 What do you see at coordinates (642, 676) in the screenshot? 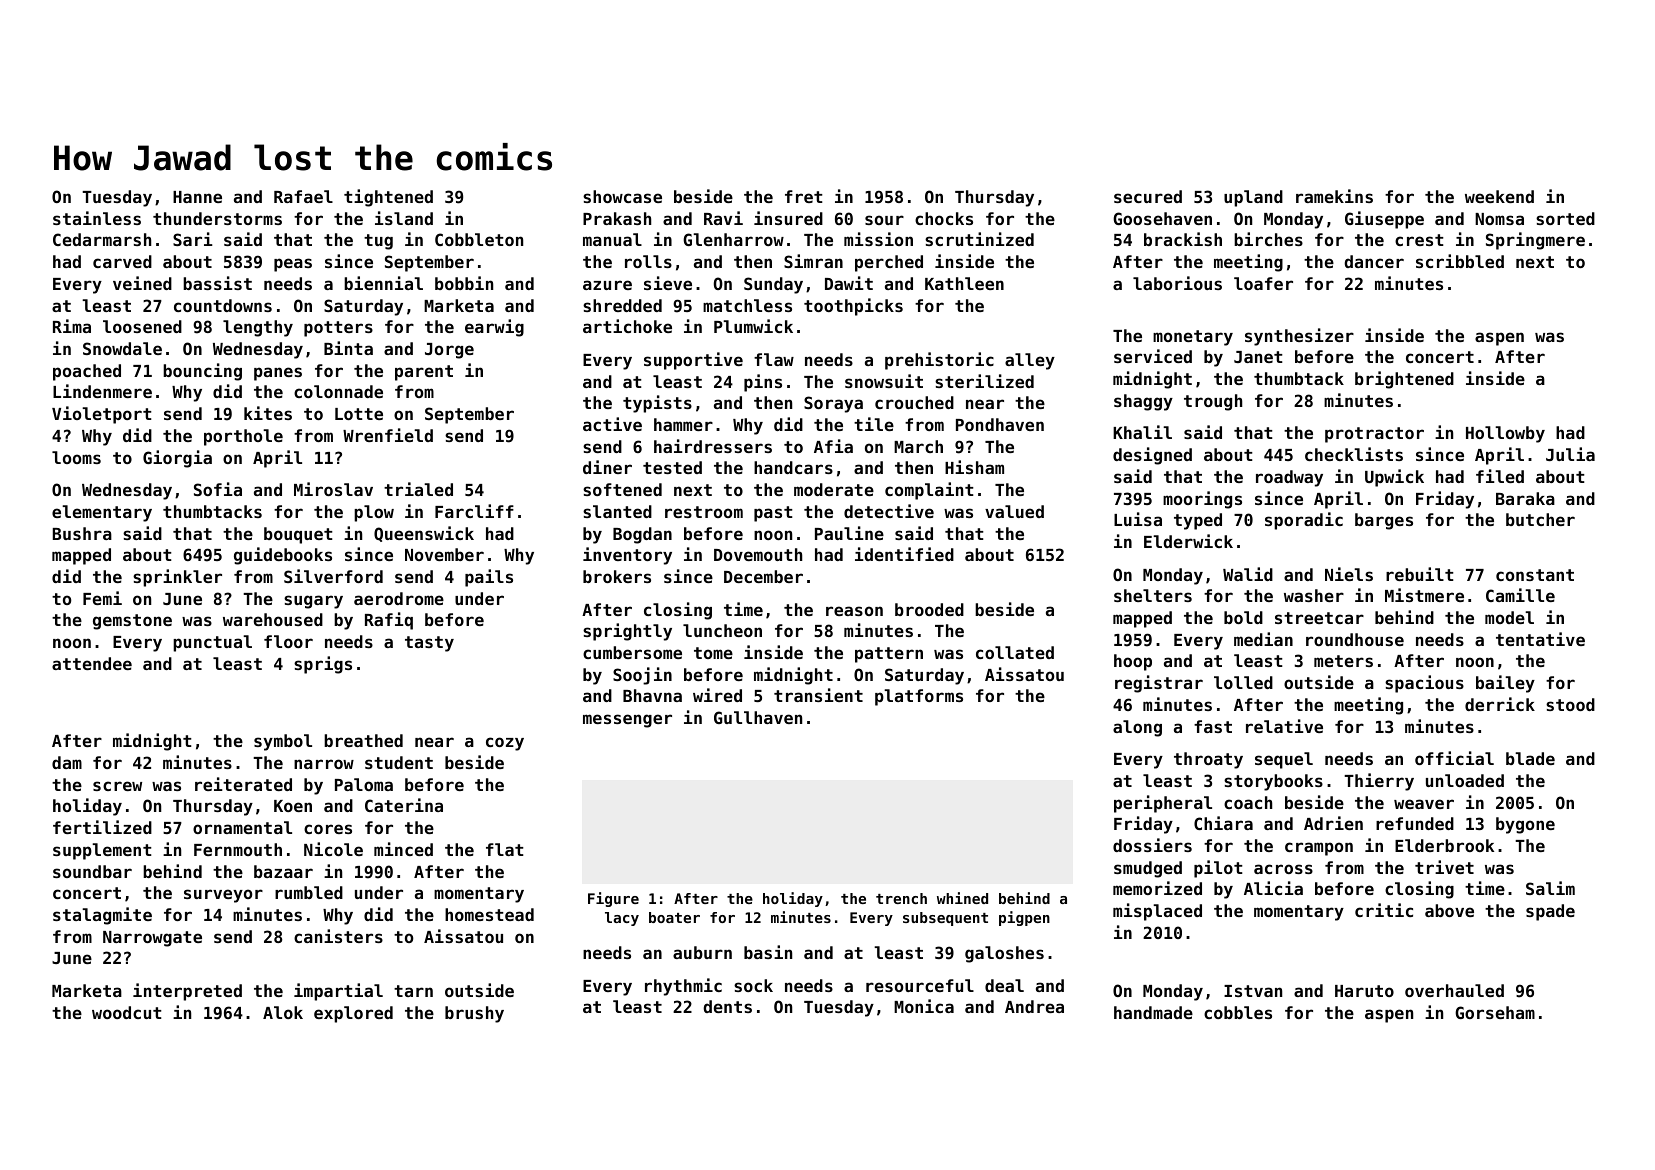
I see `Soojin` at bounding box center [642, 676].
